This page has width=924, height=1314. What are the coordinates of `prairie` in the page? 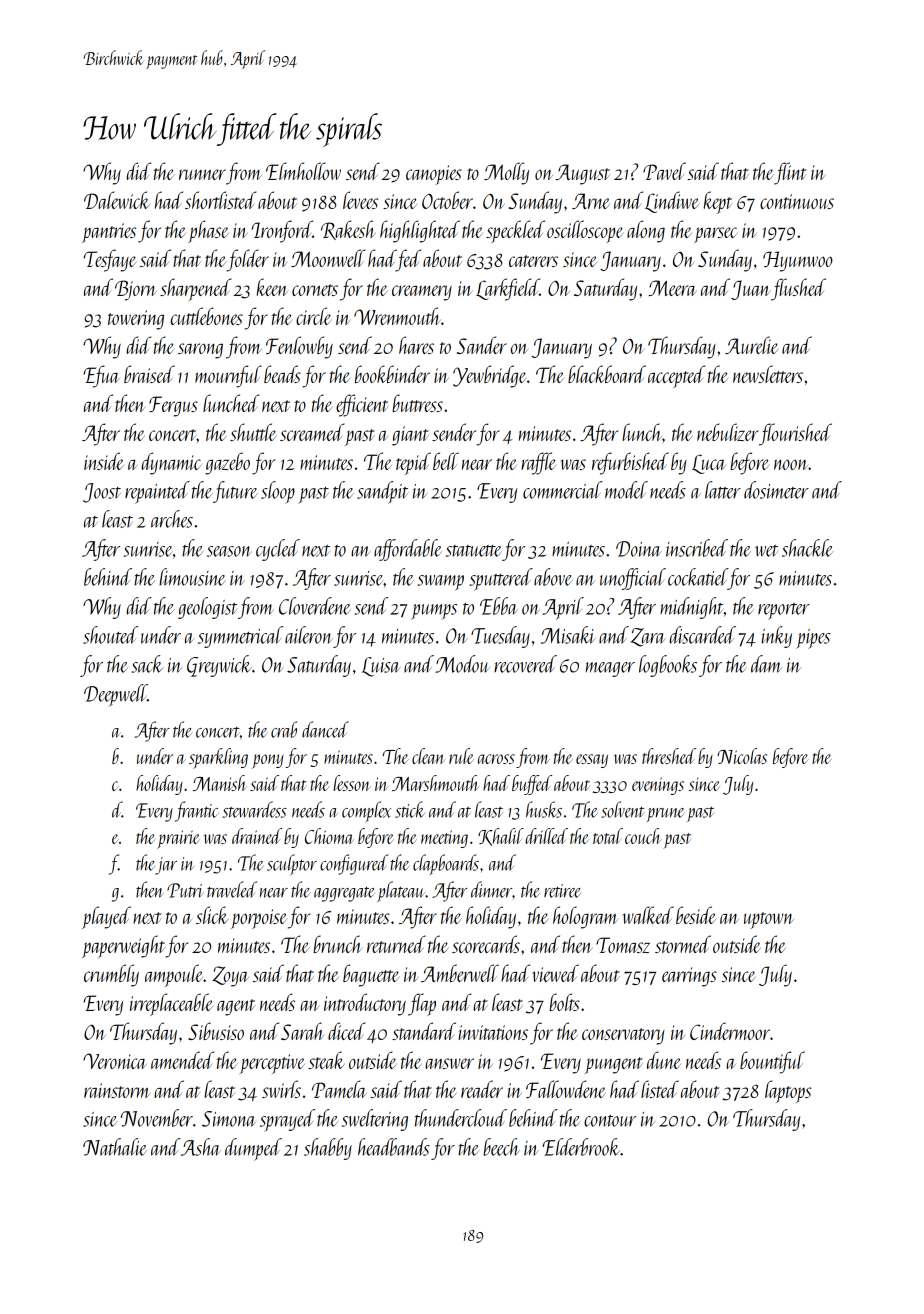 It's located at (178, 839).
